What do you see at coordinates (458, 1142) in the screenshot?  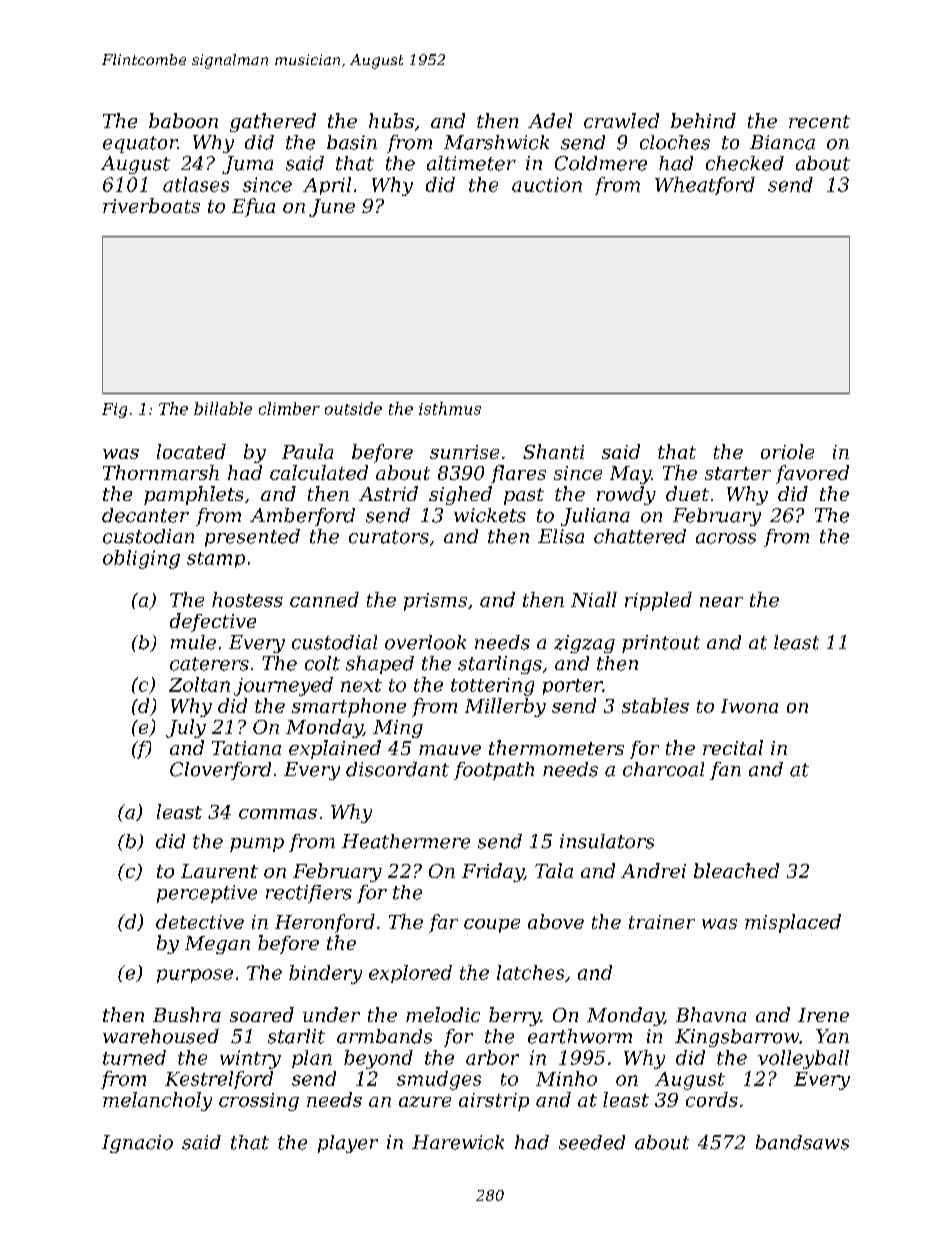 I see `Harewick` at bounding box center [458, 1142].
